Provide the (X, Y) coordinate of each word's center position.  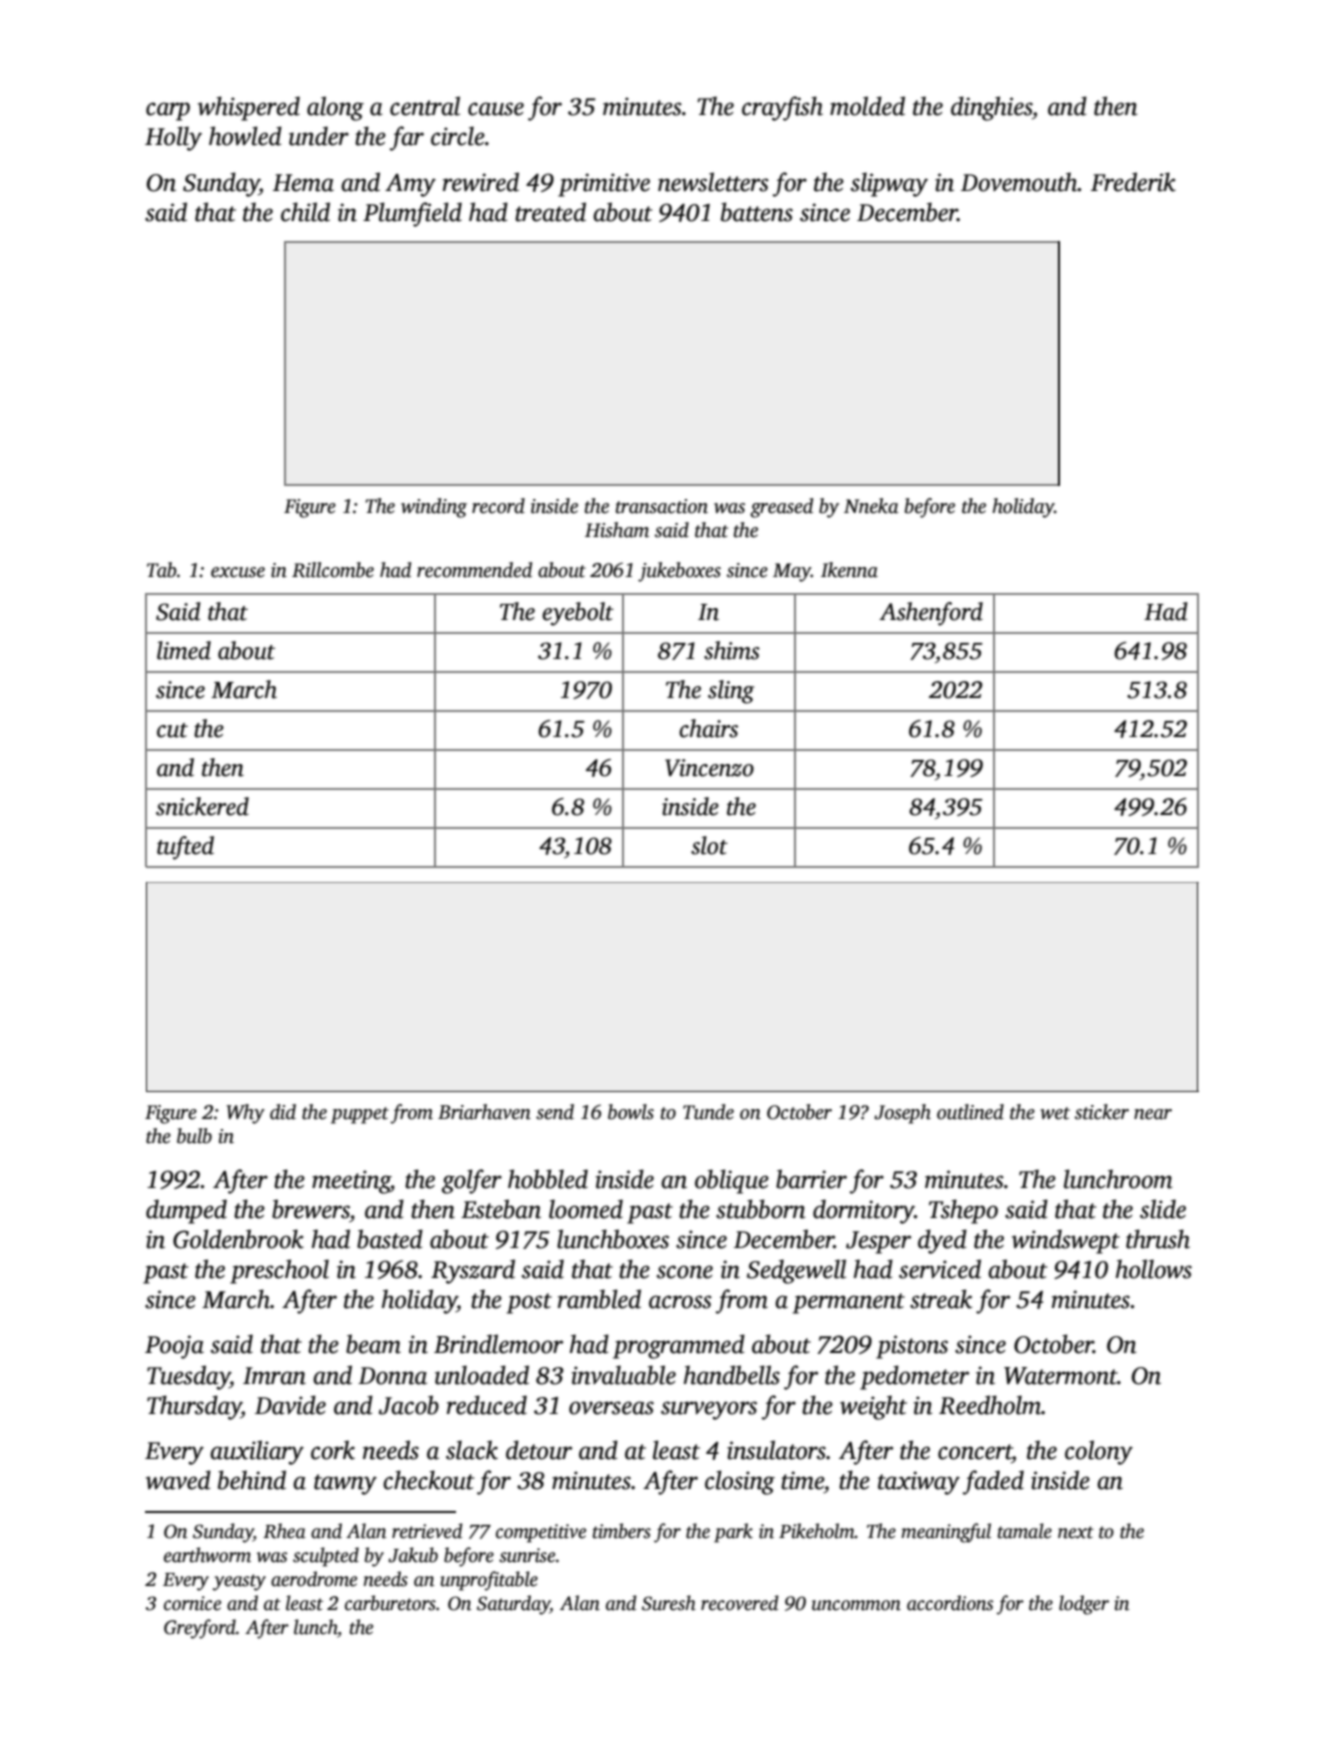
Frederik (1133, 182)
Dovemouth (1019, 182)
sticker (1102, 1112)
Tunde (708, 1112)
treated (550, 212)
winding (434, 508)
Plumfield (412, 214)
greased (781, 508)
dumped (186, 1211)
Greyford (200, 1629)
